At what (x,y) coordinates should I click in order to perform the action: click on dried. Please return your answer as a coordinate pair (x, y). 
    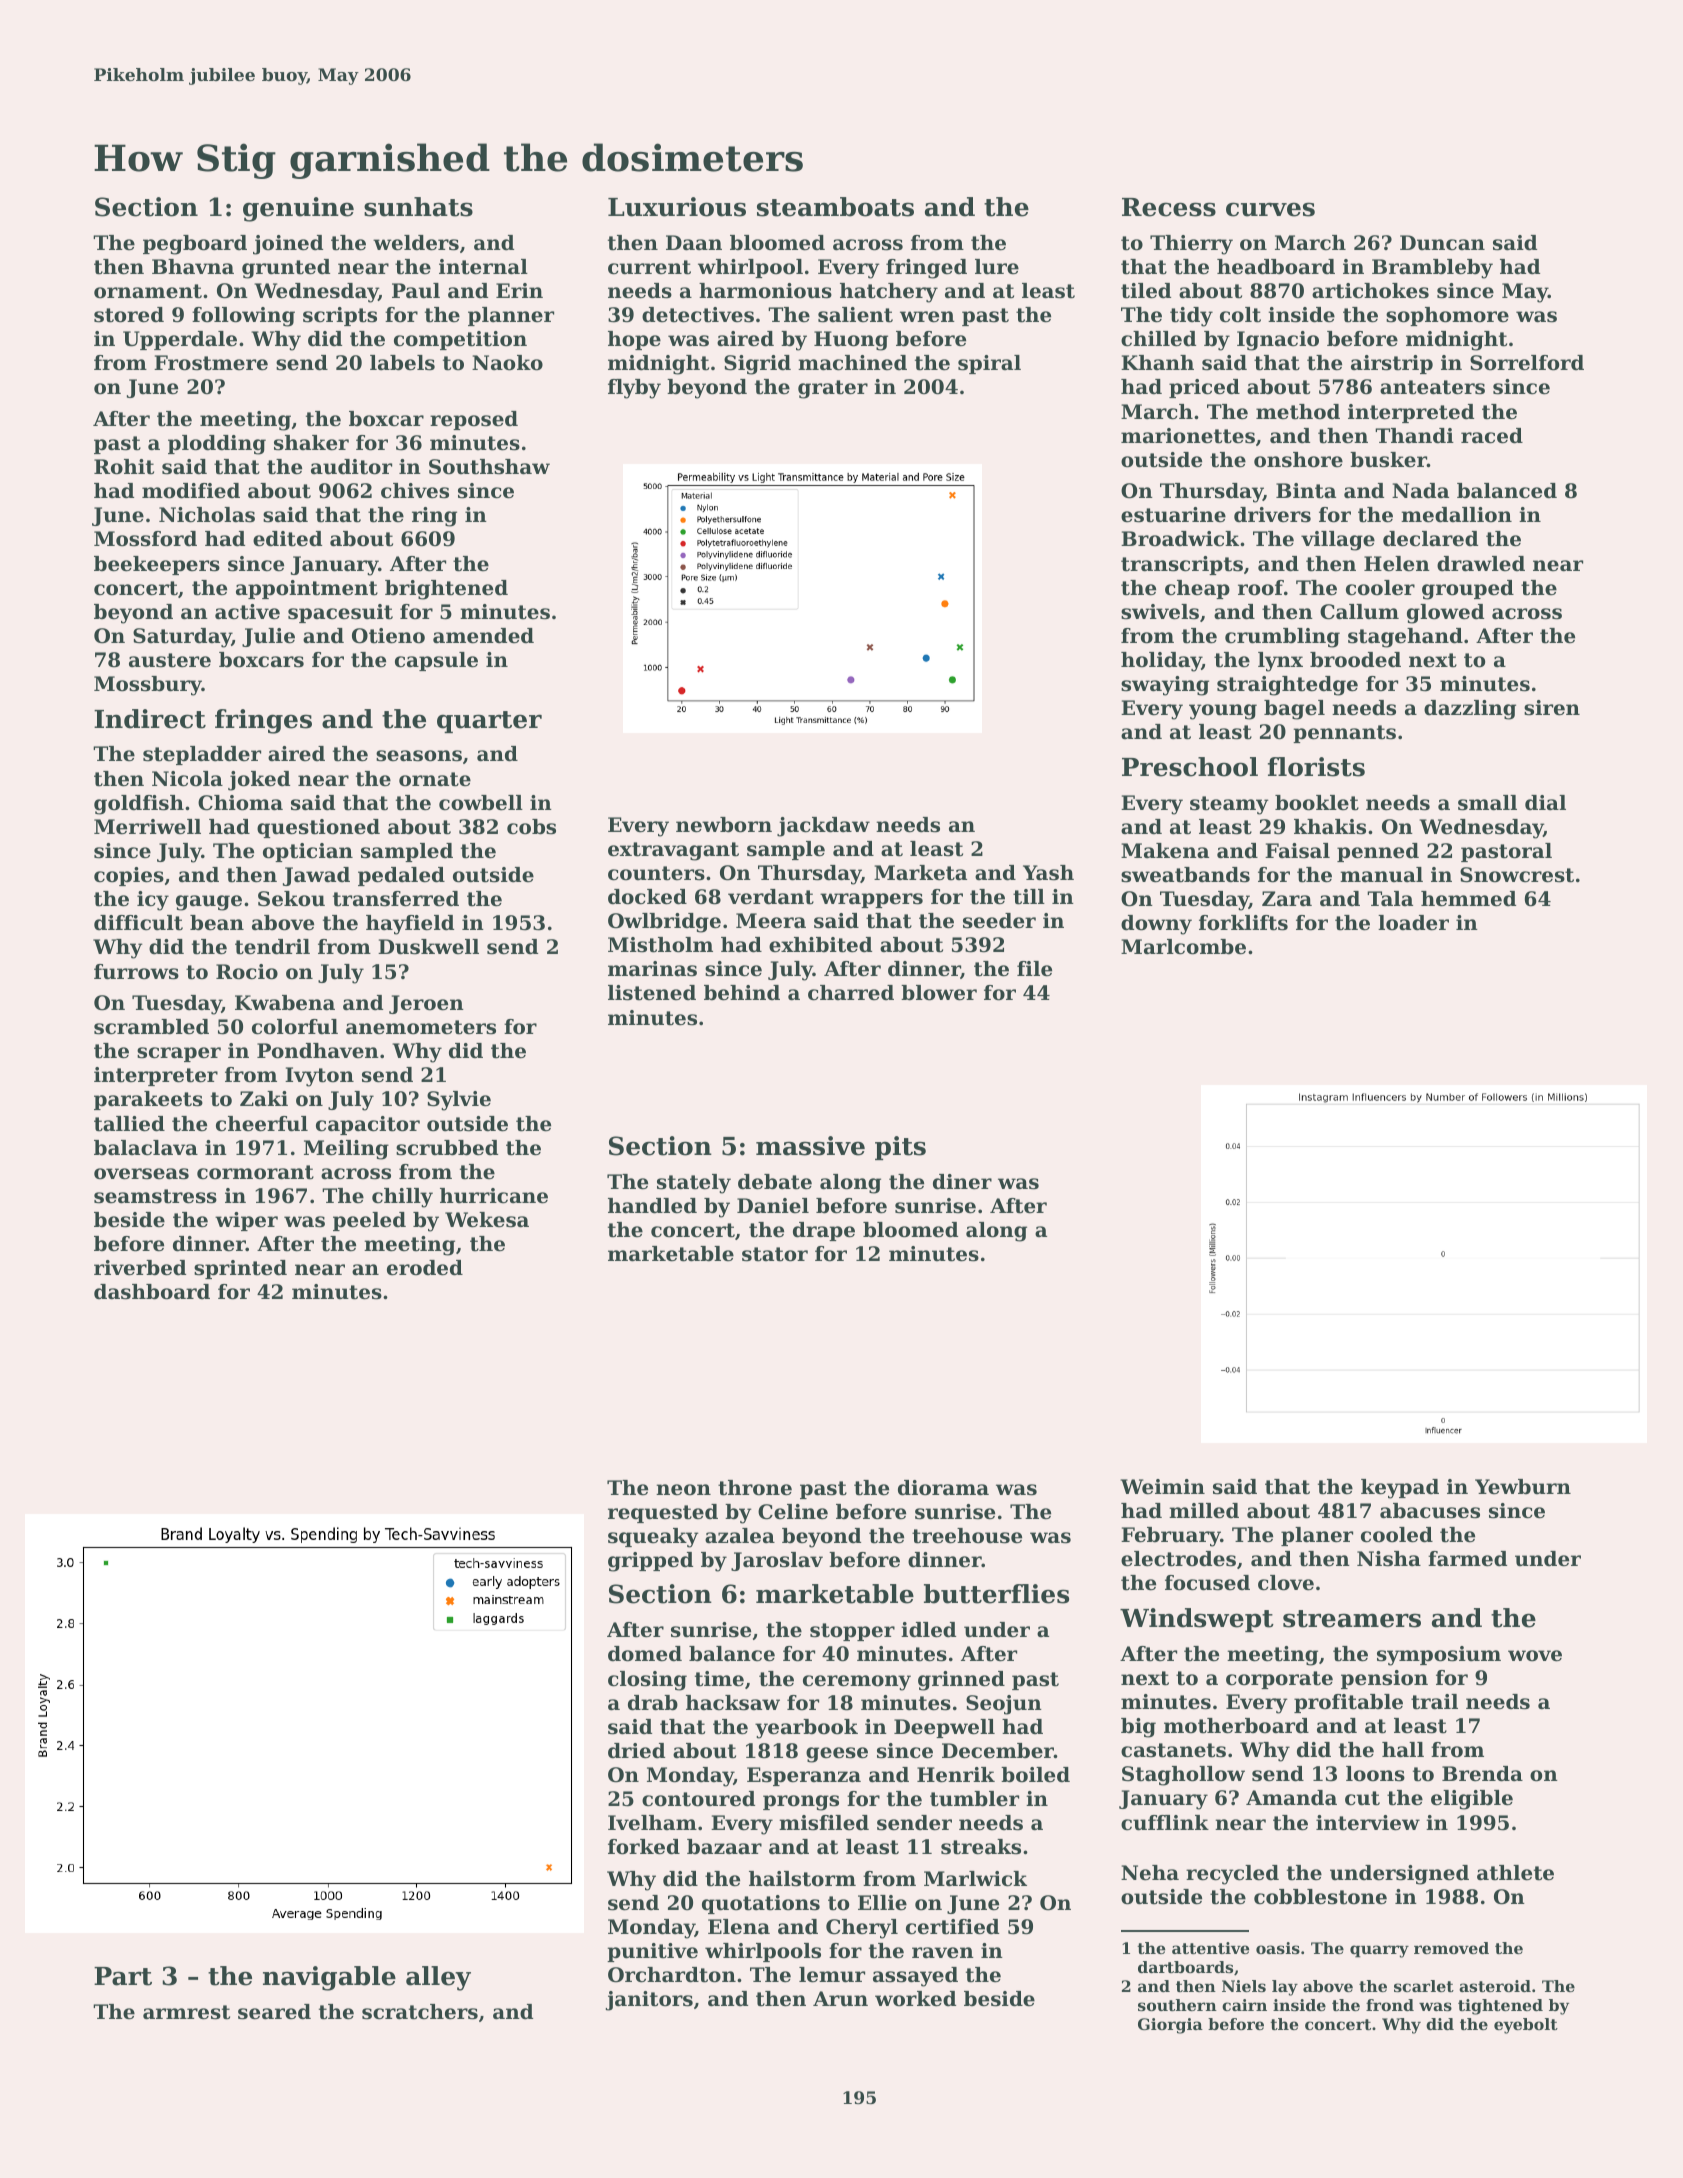
    Looking at the image, I should click on (636, 1751).
